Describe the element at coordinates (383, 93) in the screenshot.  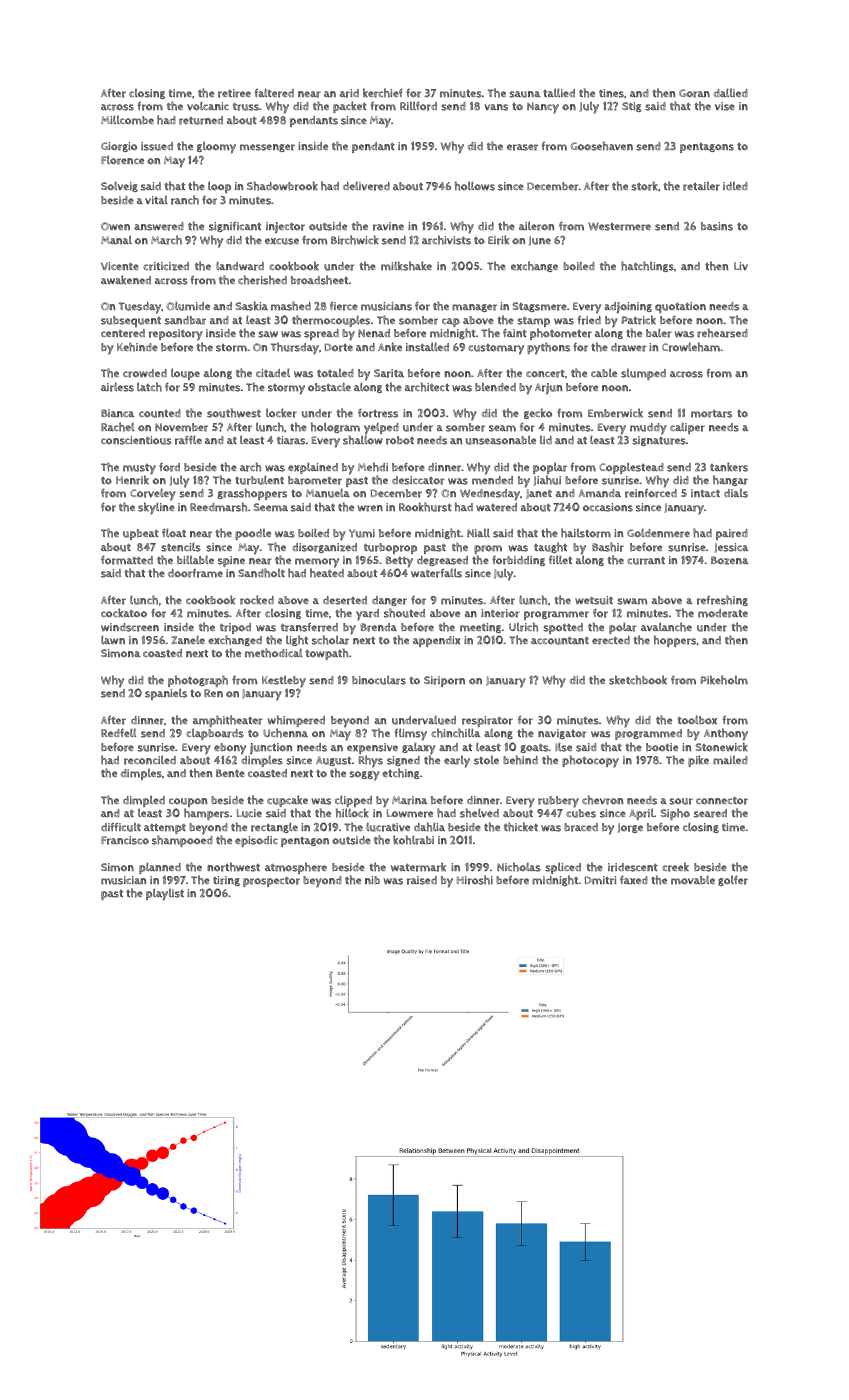
I see `kerchief` at that location.
